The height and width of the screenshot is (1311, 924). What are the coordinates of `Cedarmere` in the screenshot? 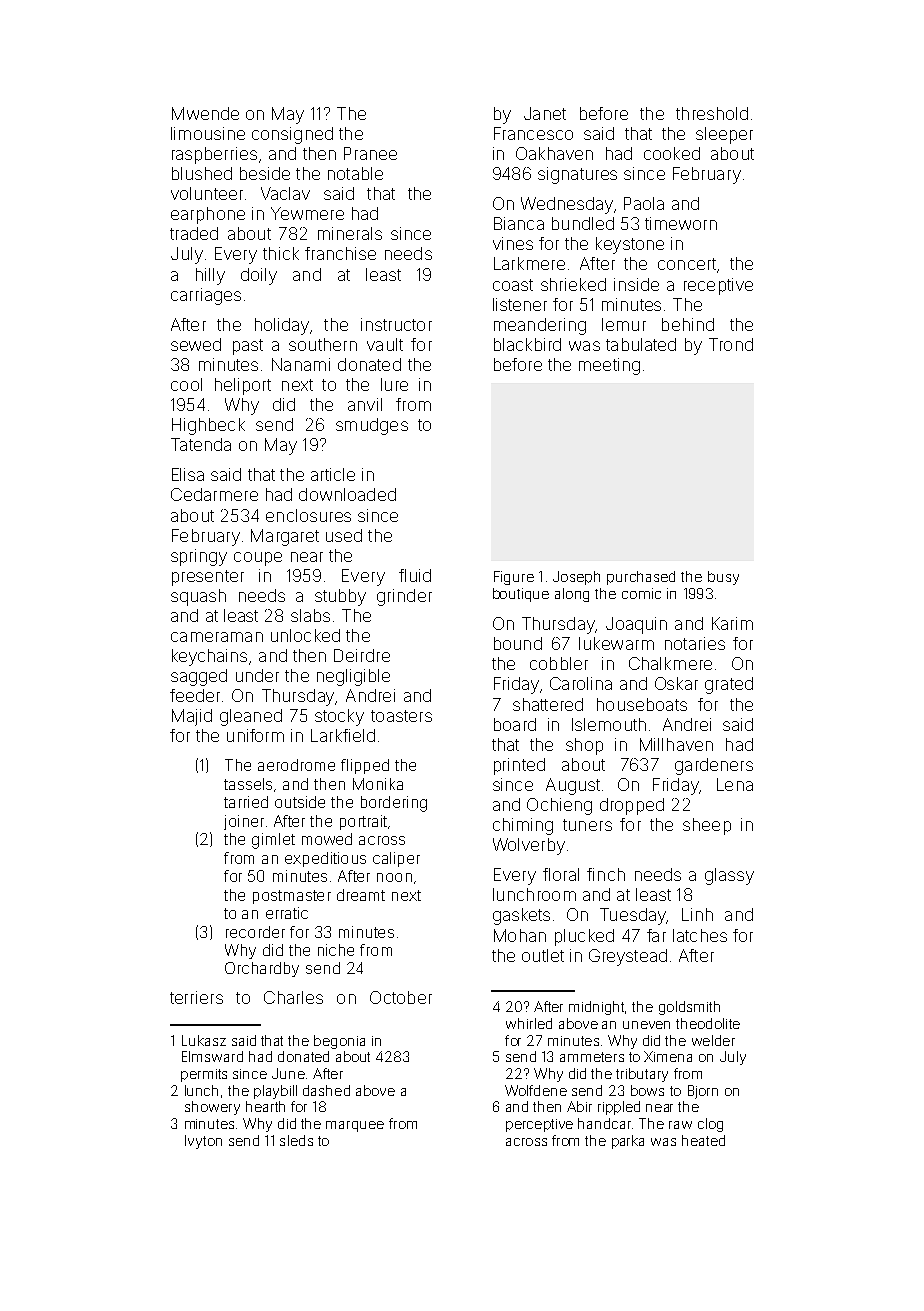 It's located at (214, 494).
